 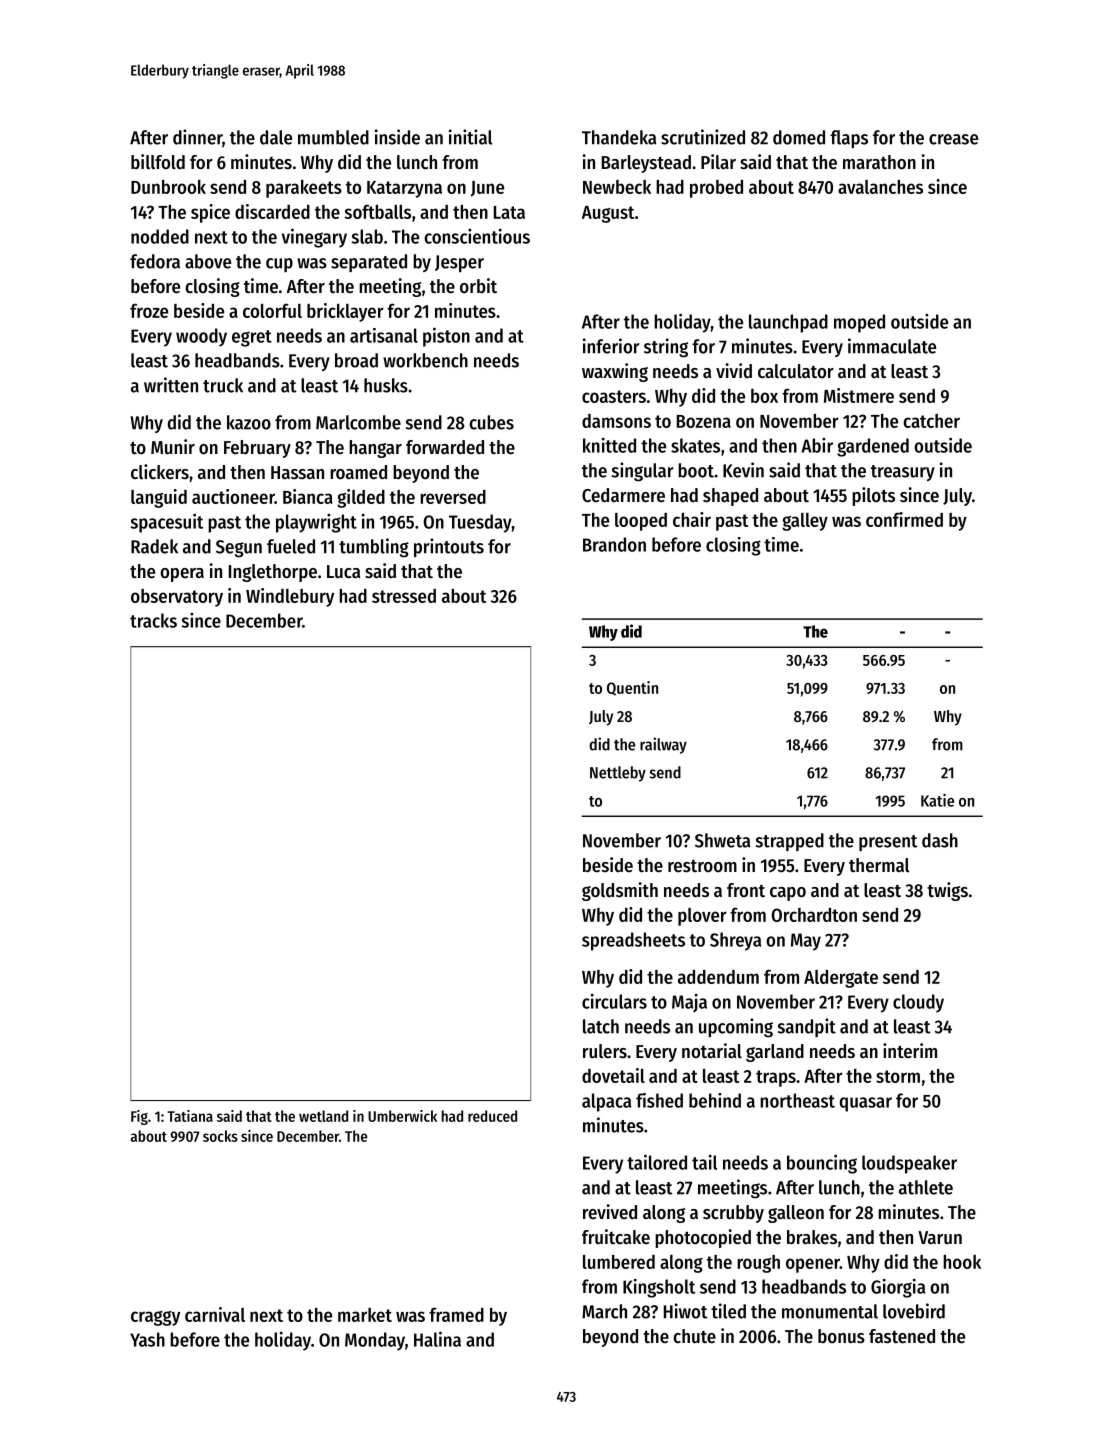 What do you see at coordinates (940, 840) in the image?
I see `dash` at bounding box center [940, 840].
